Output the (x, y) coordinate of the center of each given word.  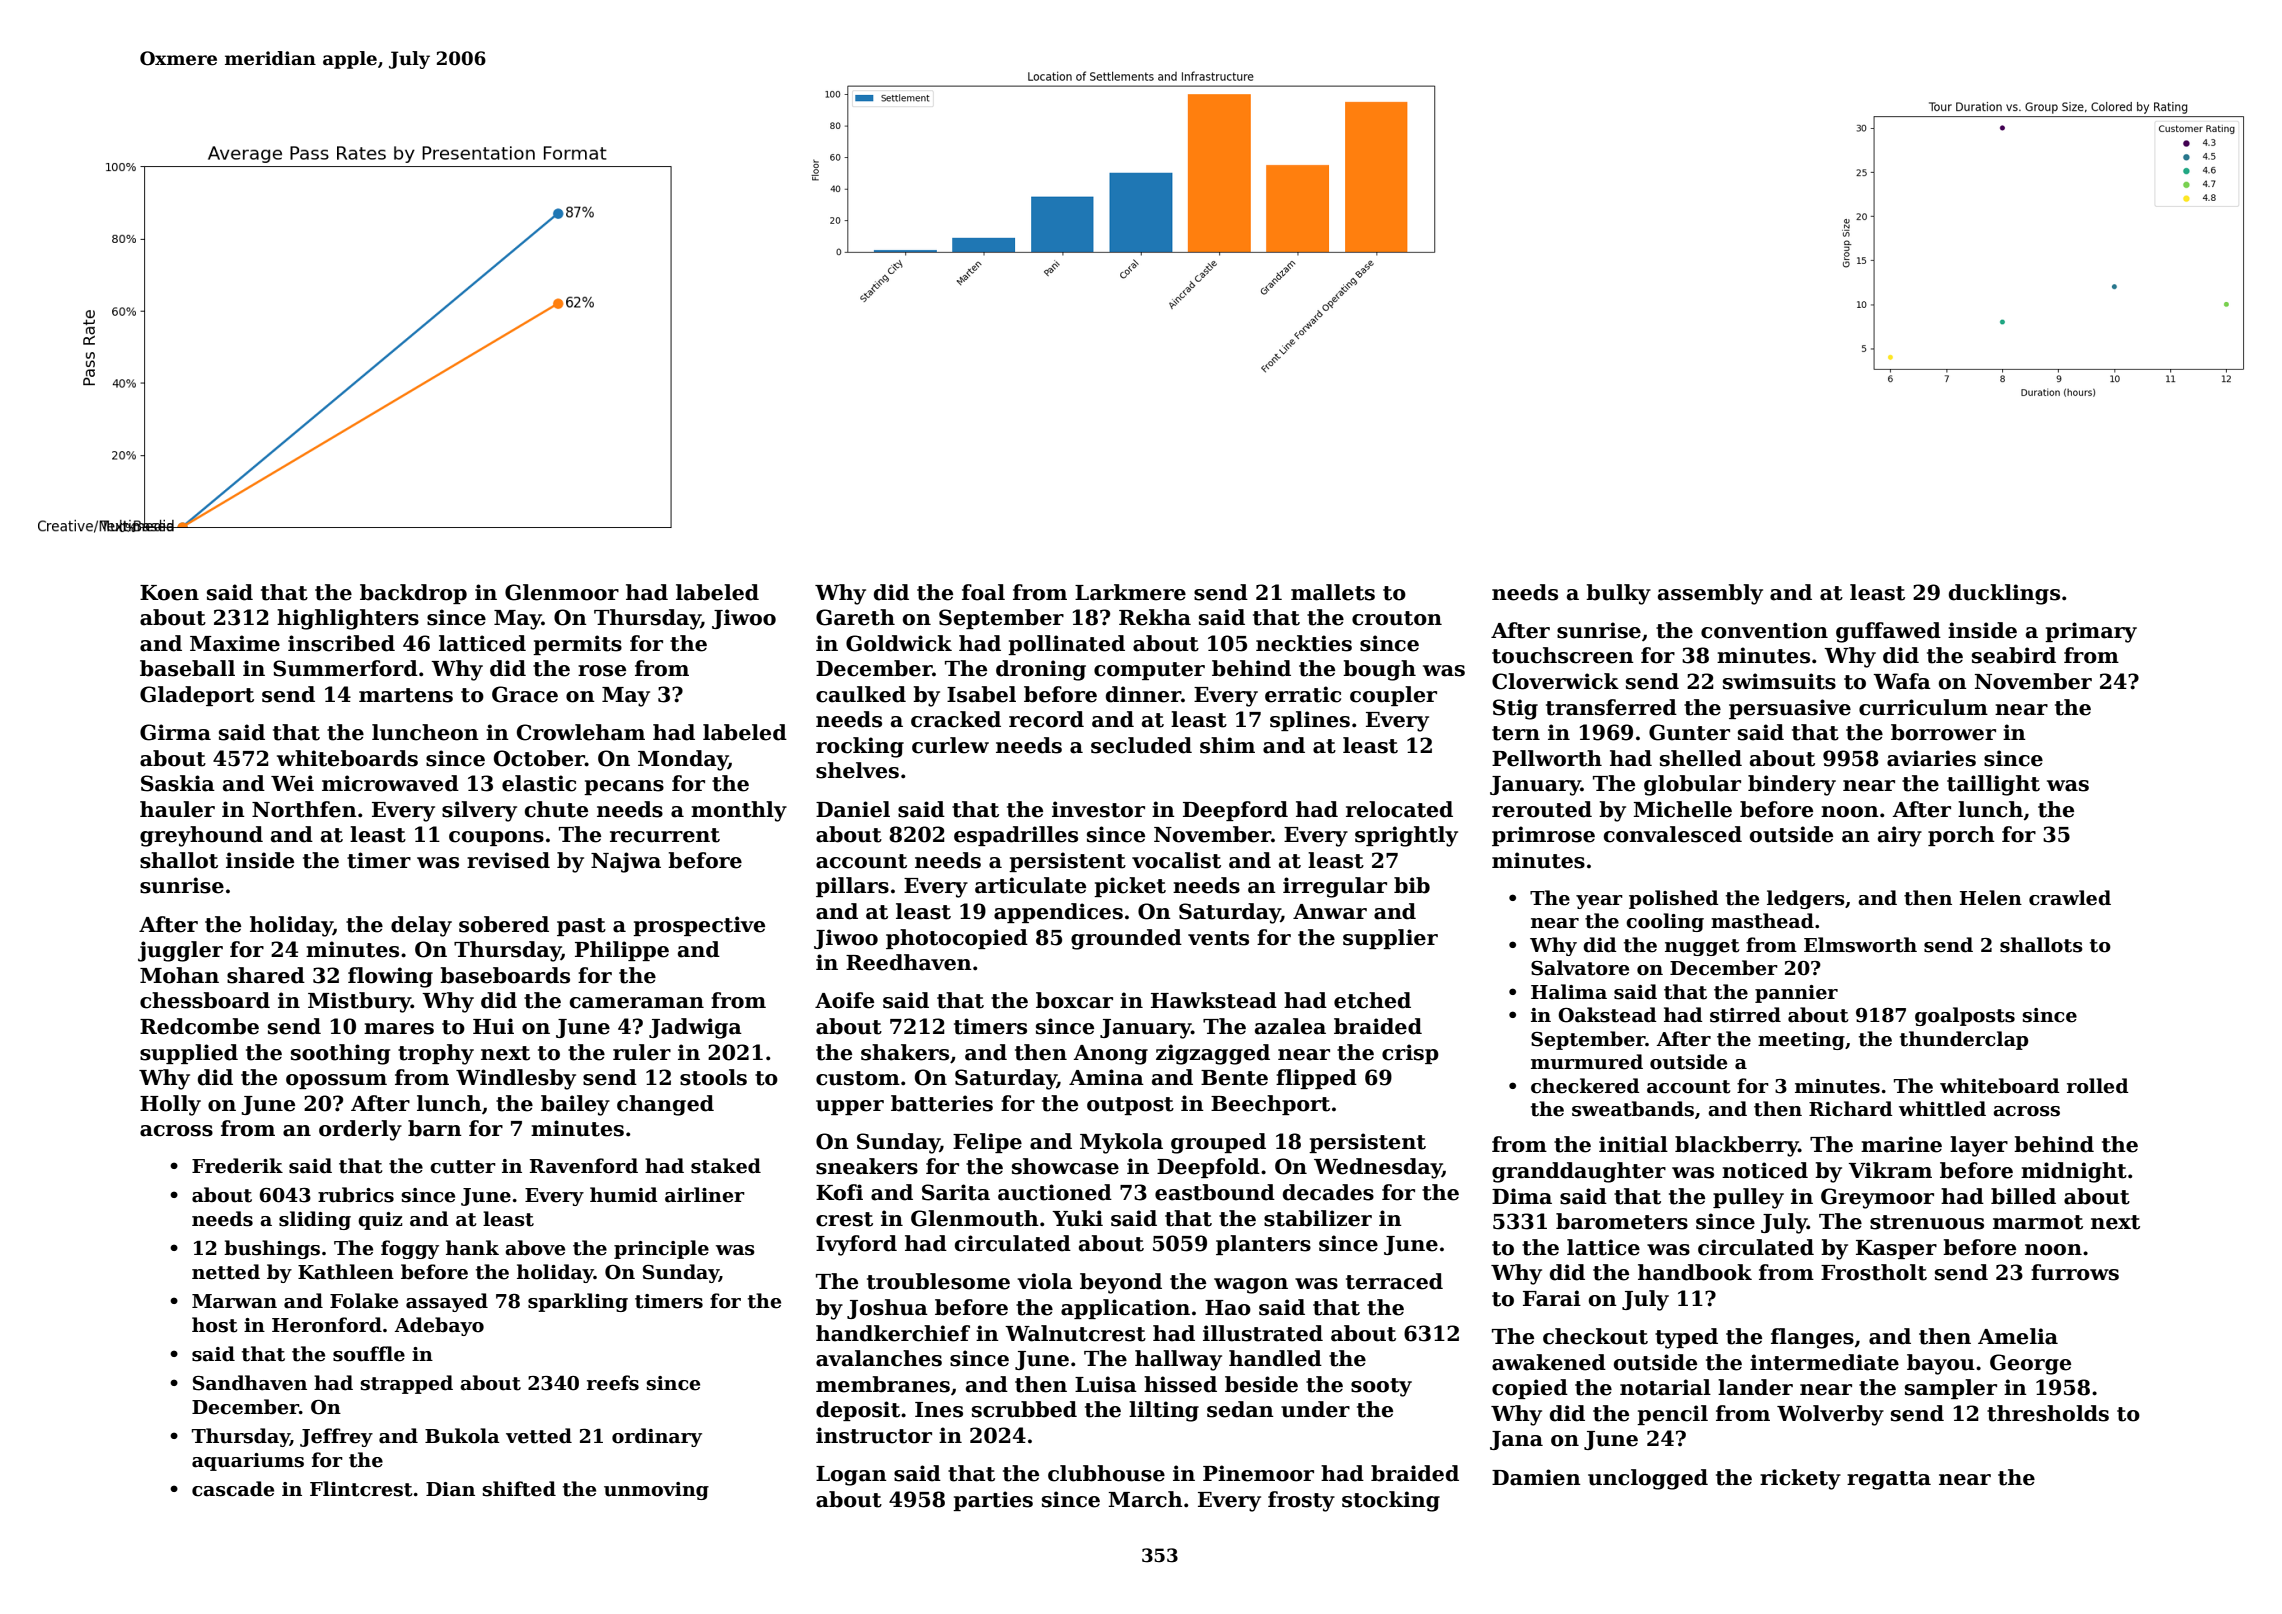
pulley (1748, 1198)
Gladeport (197, 696)
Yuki (1077, 1218)
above (535, 1248)
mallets (1333, 592)
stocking (1391, 1501)
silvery (479, 811)
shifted (519, 1489)
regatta (1889, 1480)
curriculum (1923, 707)
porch (1961, 836)
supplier (1390, 939)
